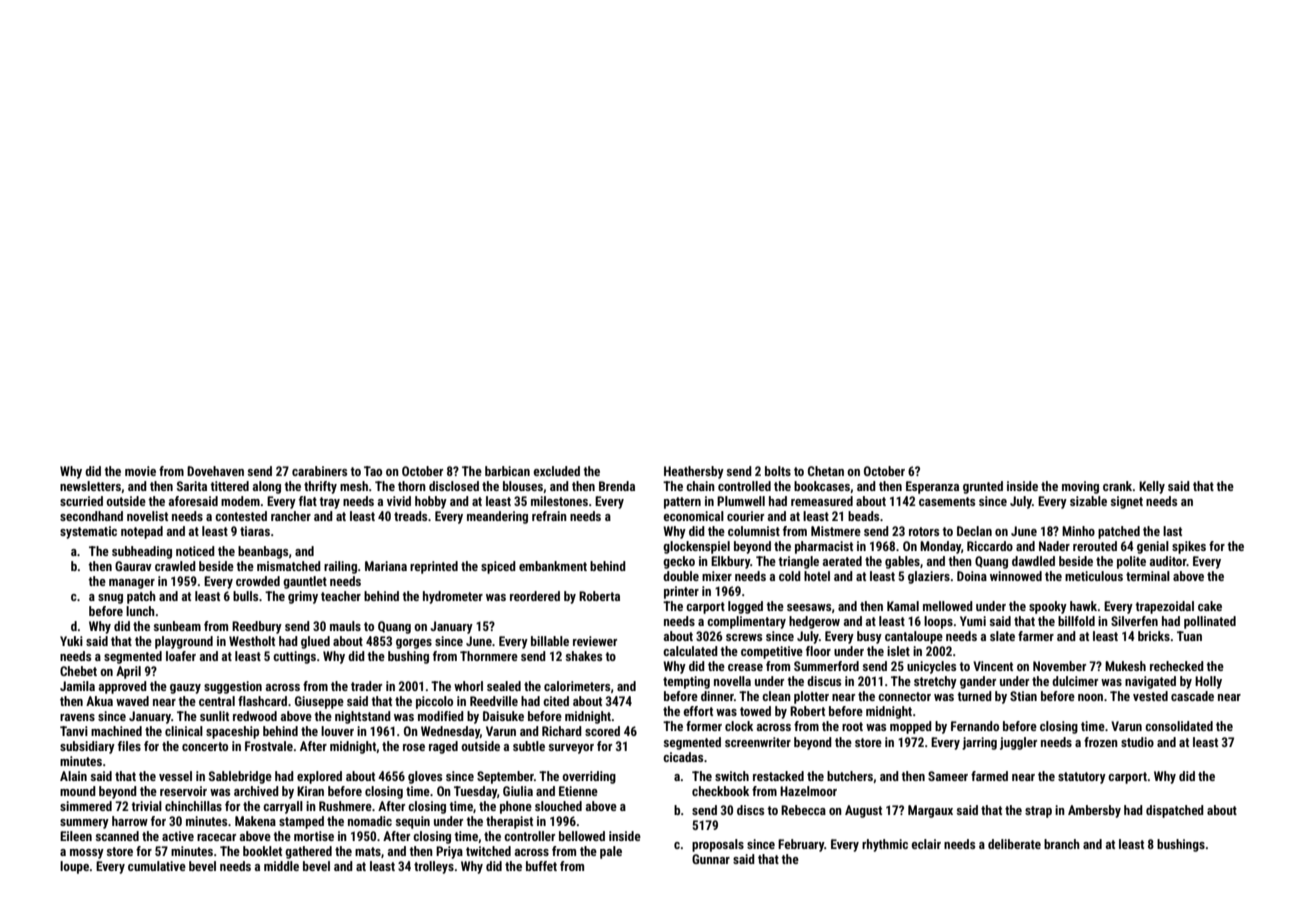 Image resolution: width=1308 pixels, height=924 pixels. What do you see at coordinates (1080, 487) in the document?
I see `moving` at bounding box center [1080, 487].
